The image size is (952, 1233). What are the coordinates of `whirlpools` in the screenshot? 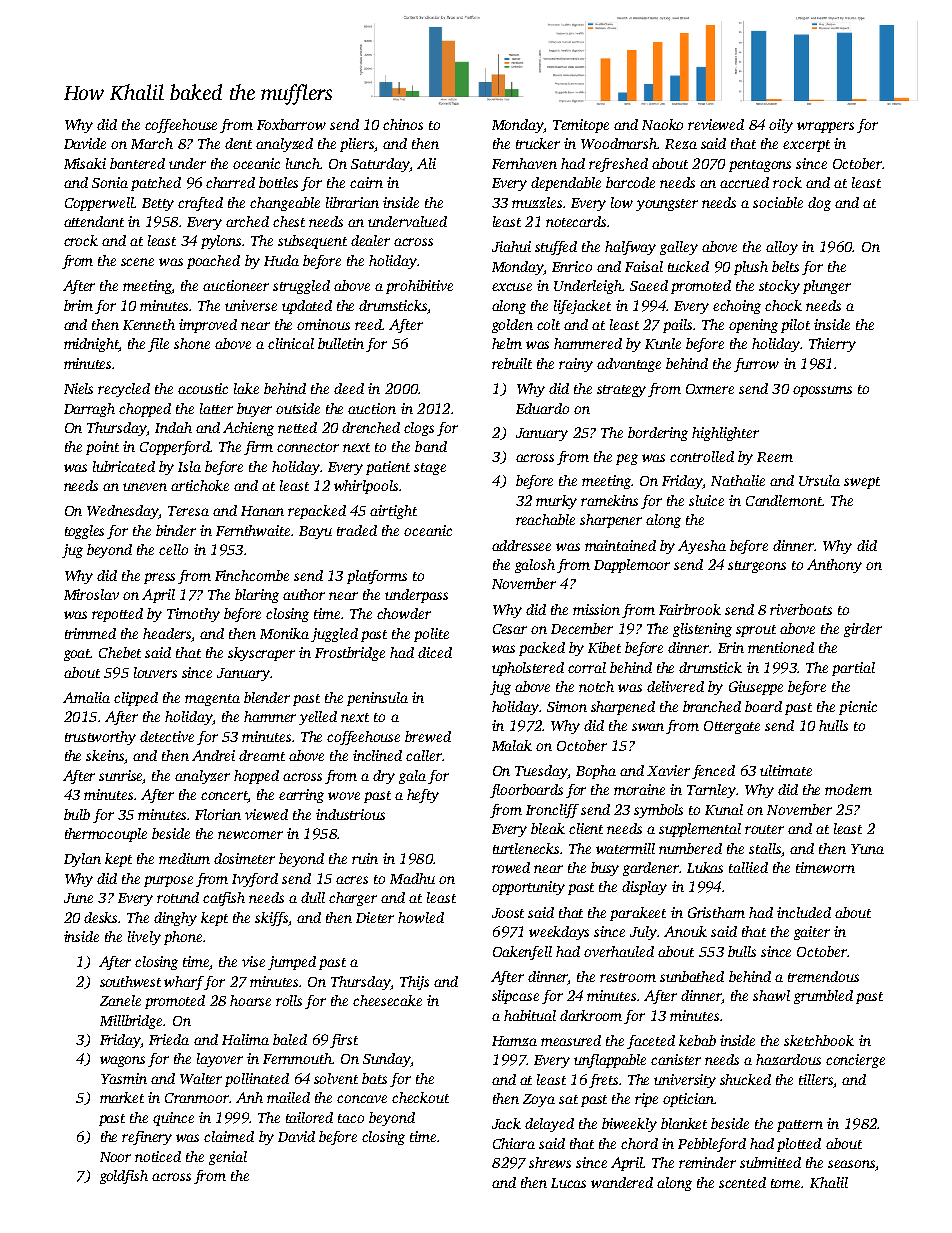 It's located at (366, 487).
